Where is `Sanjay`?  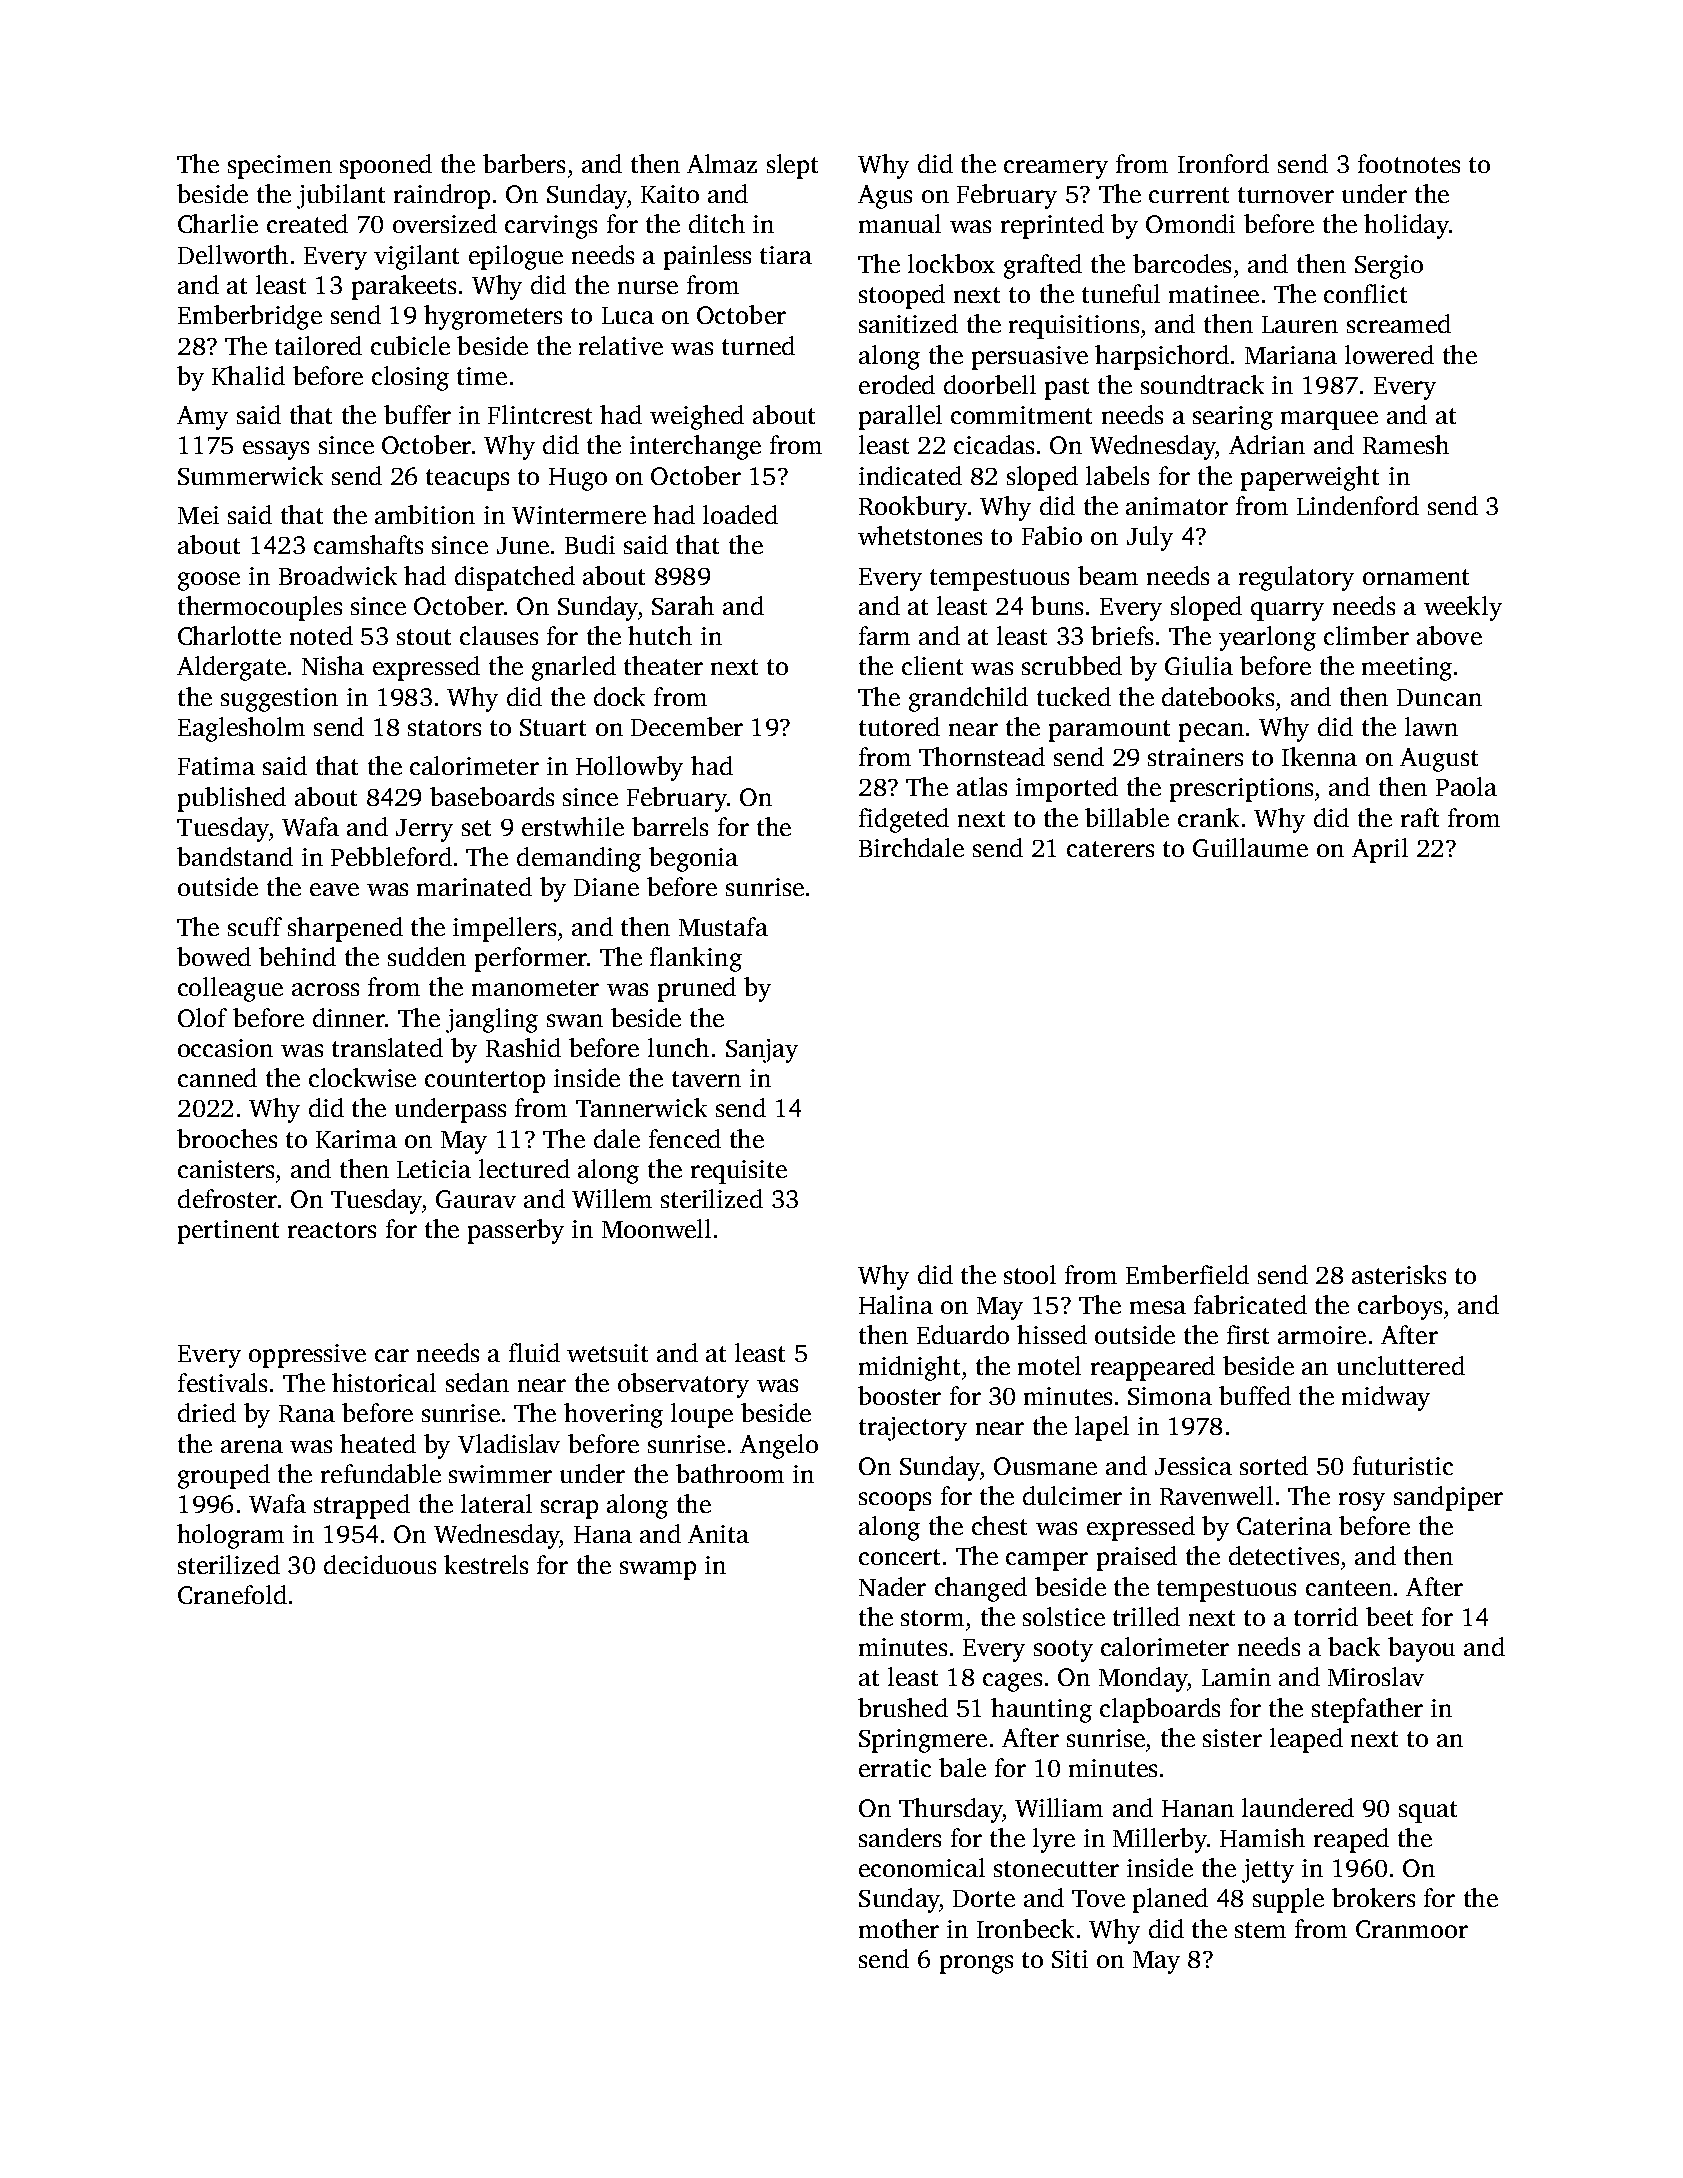 Sanjay is located at coordinates (762, 1051).
